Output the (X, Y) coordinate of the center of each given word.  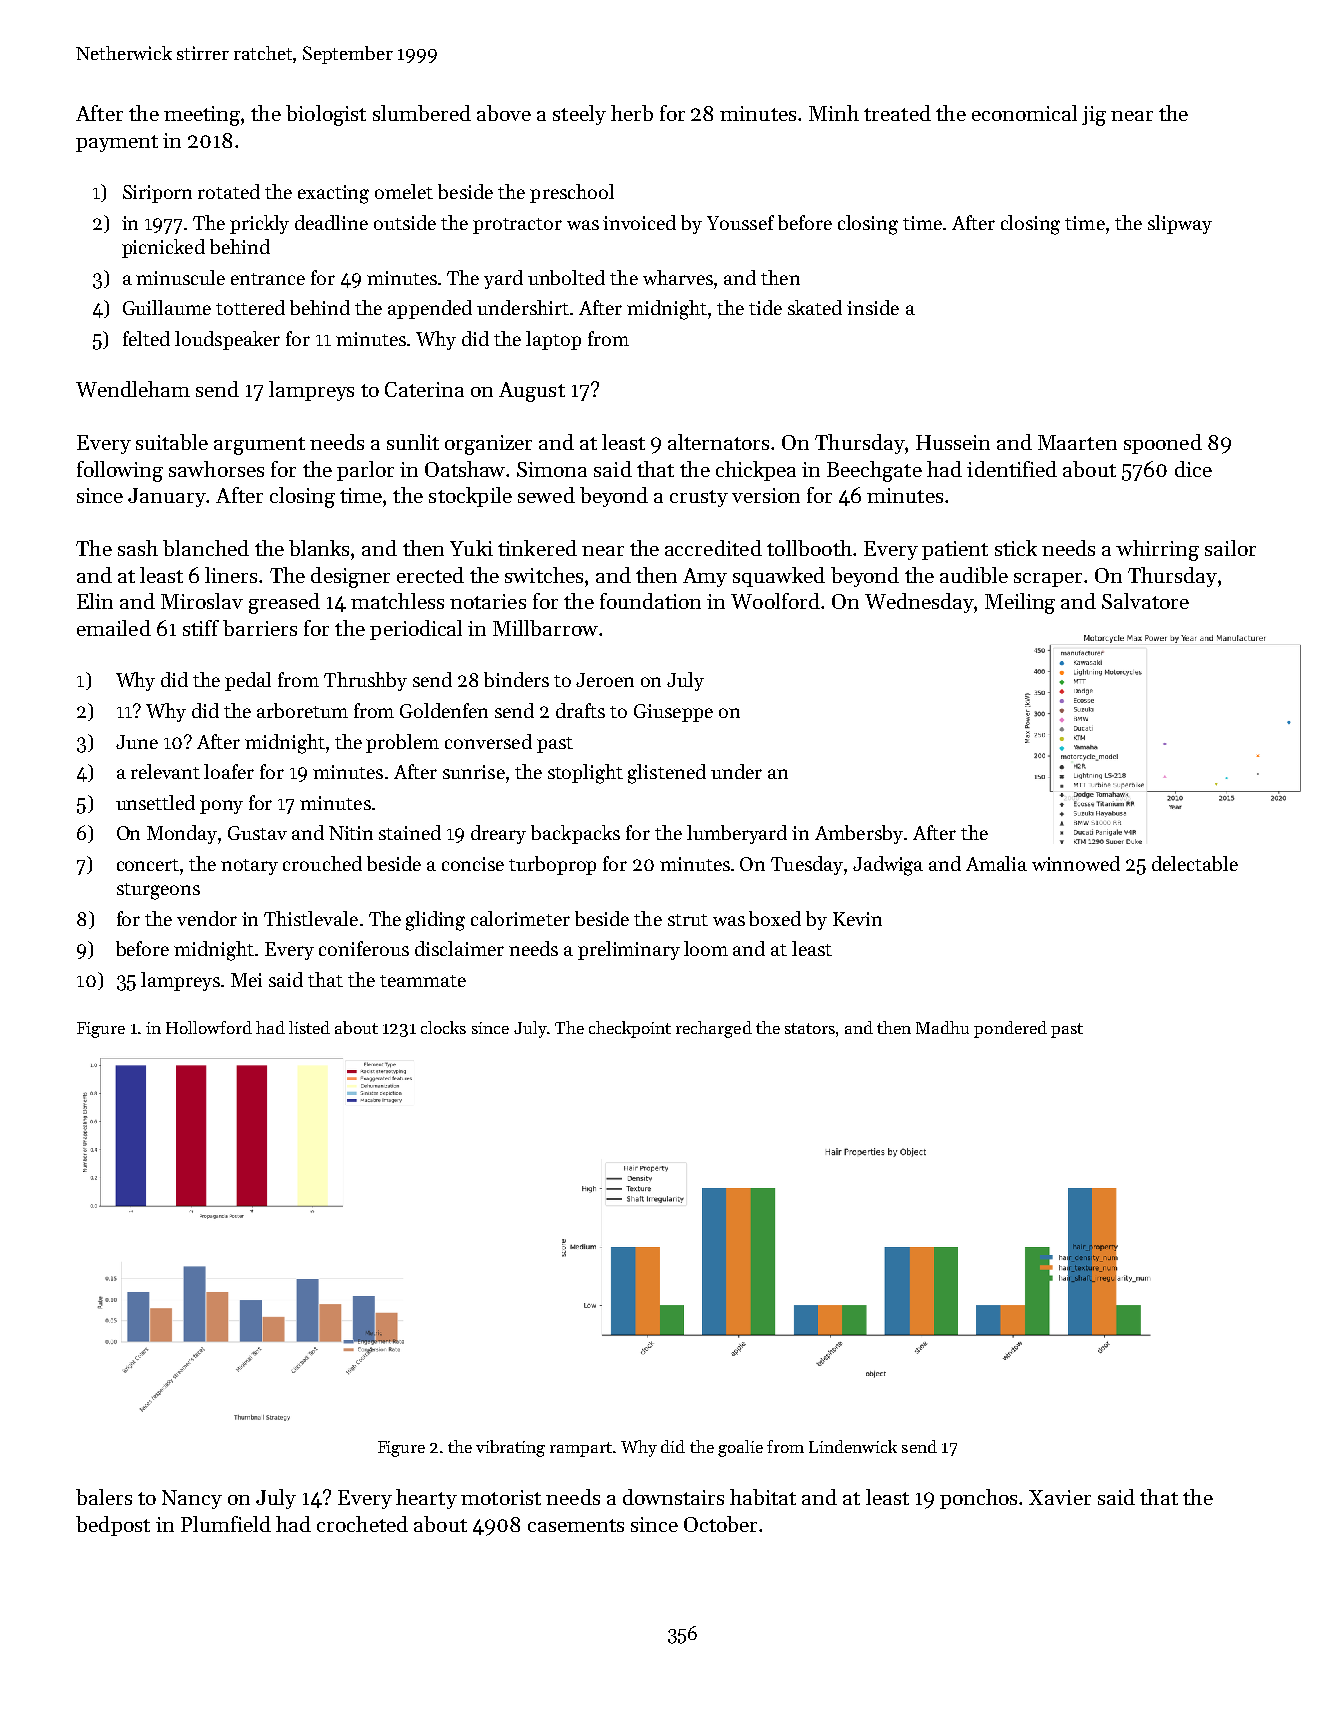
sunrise (474, 772)
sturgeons (158, 891)
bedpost (113, 1526)
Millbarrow (545, 628)
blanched (206, 548)
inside (873, 307)
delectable (1195, 863)
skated (815, 307)
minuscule (180, 277)
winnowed (1076, 863)
